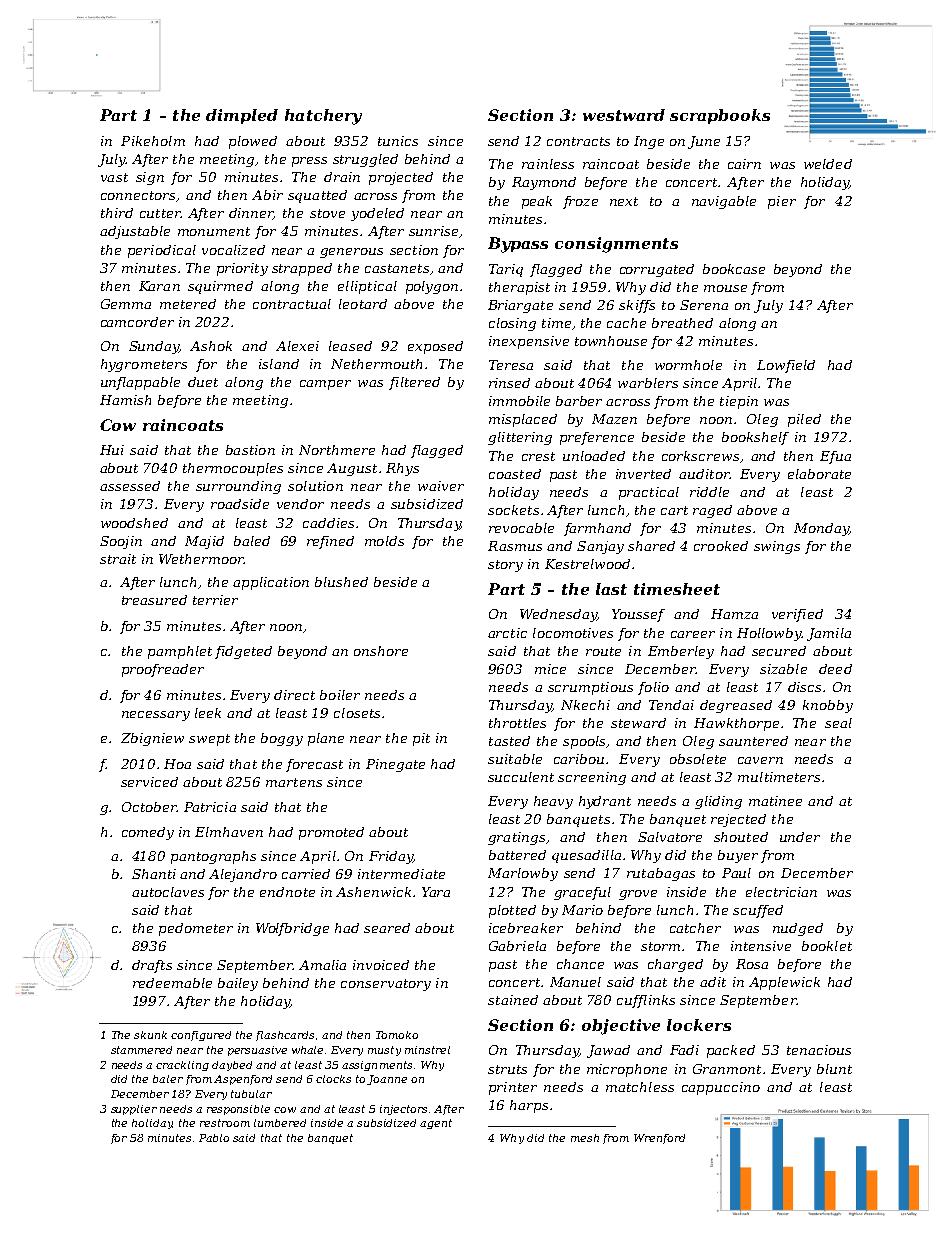 The image size is (952, 1233). Describe the element at coordinates (118, 559) in the image. I see `strait` at that location.
